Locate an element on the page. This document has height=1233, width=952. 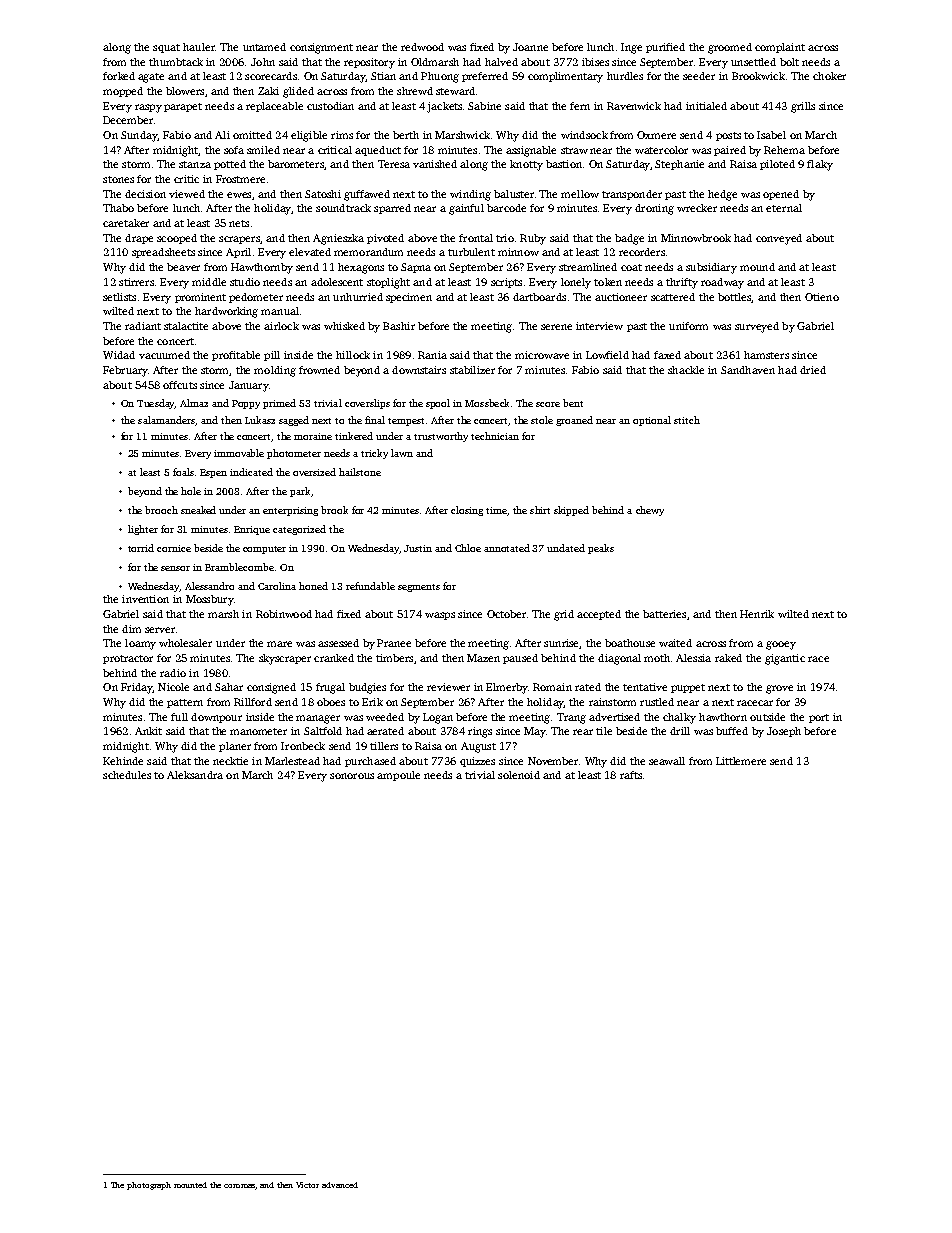
sonorous is located at coordinates (352, 776).
